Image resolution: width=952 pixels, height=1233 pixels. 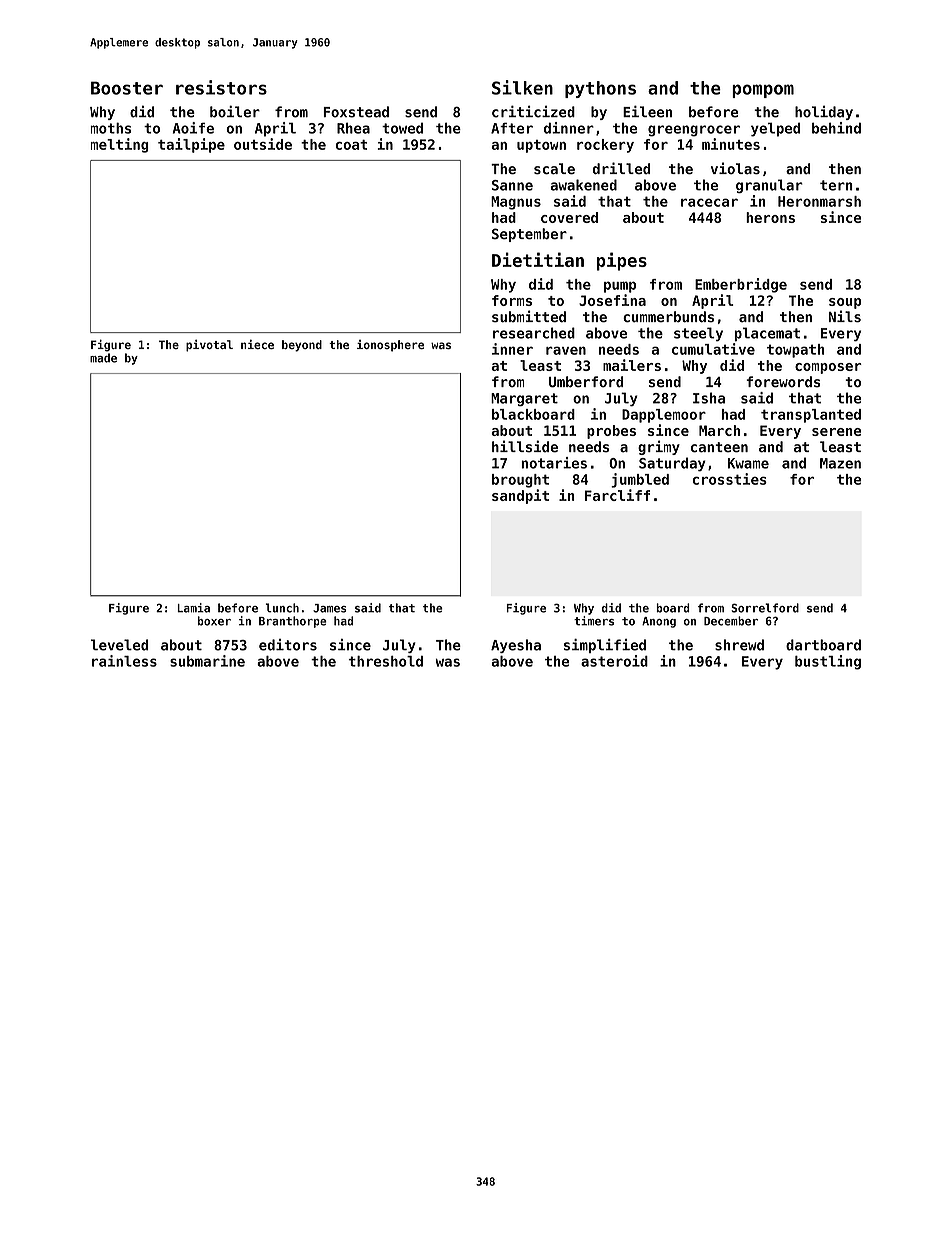 What do you see at coordinates (622, 261) in the screenshot?
I see `pipes` at bounding box center [622, 261].
